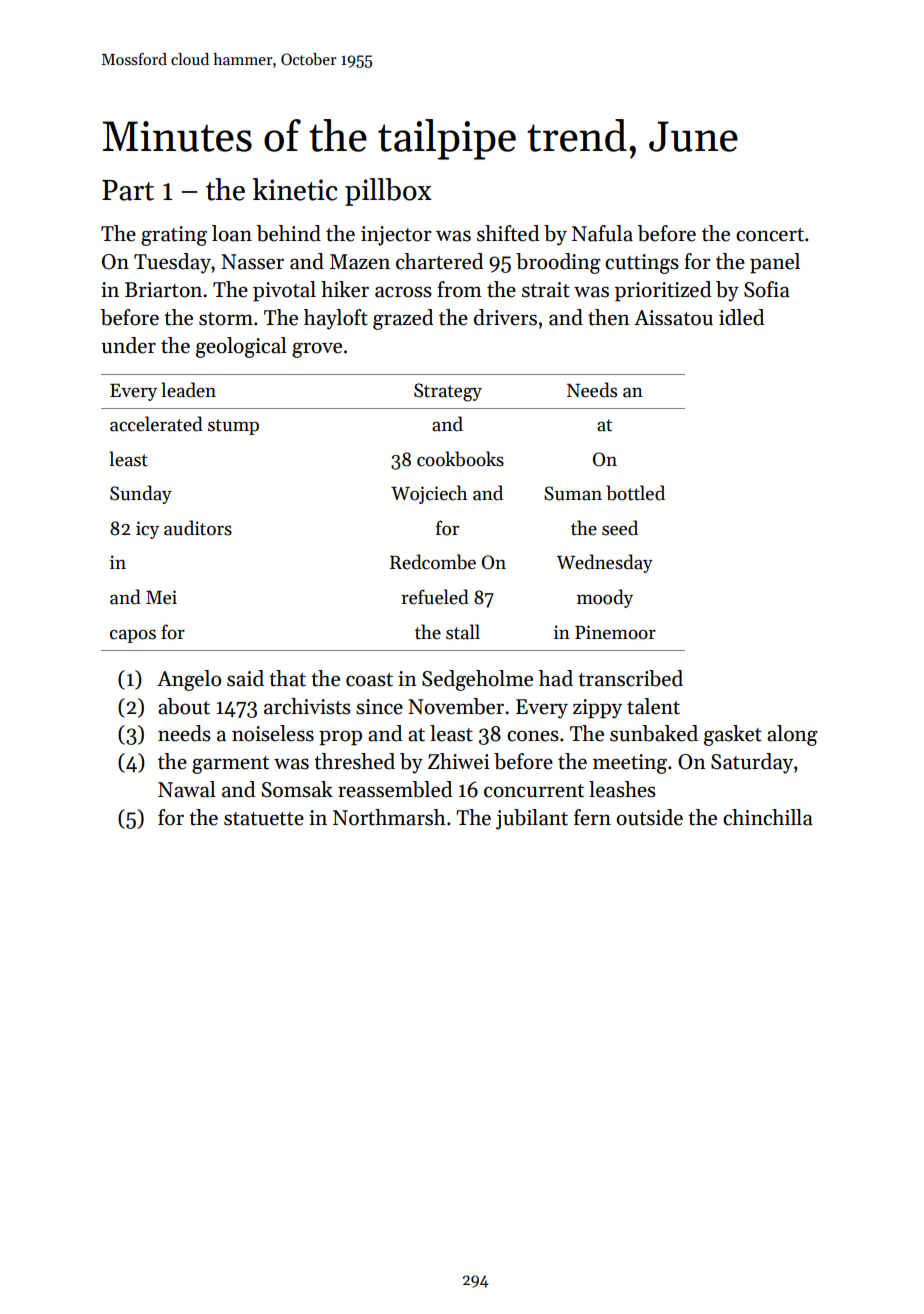 The width and height of the document is (924, 1314). What do you see at coordinates (775, 263) in the document?
I see `panel` at bounding box center [775, 263].
